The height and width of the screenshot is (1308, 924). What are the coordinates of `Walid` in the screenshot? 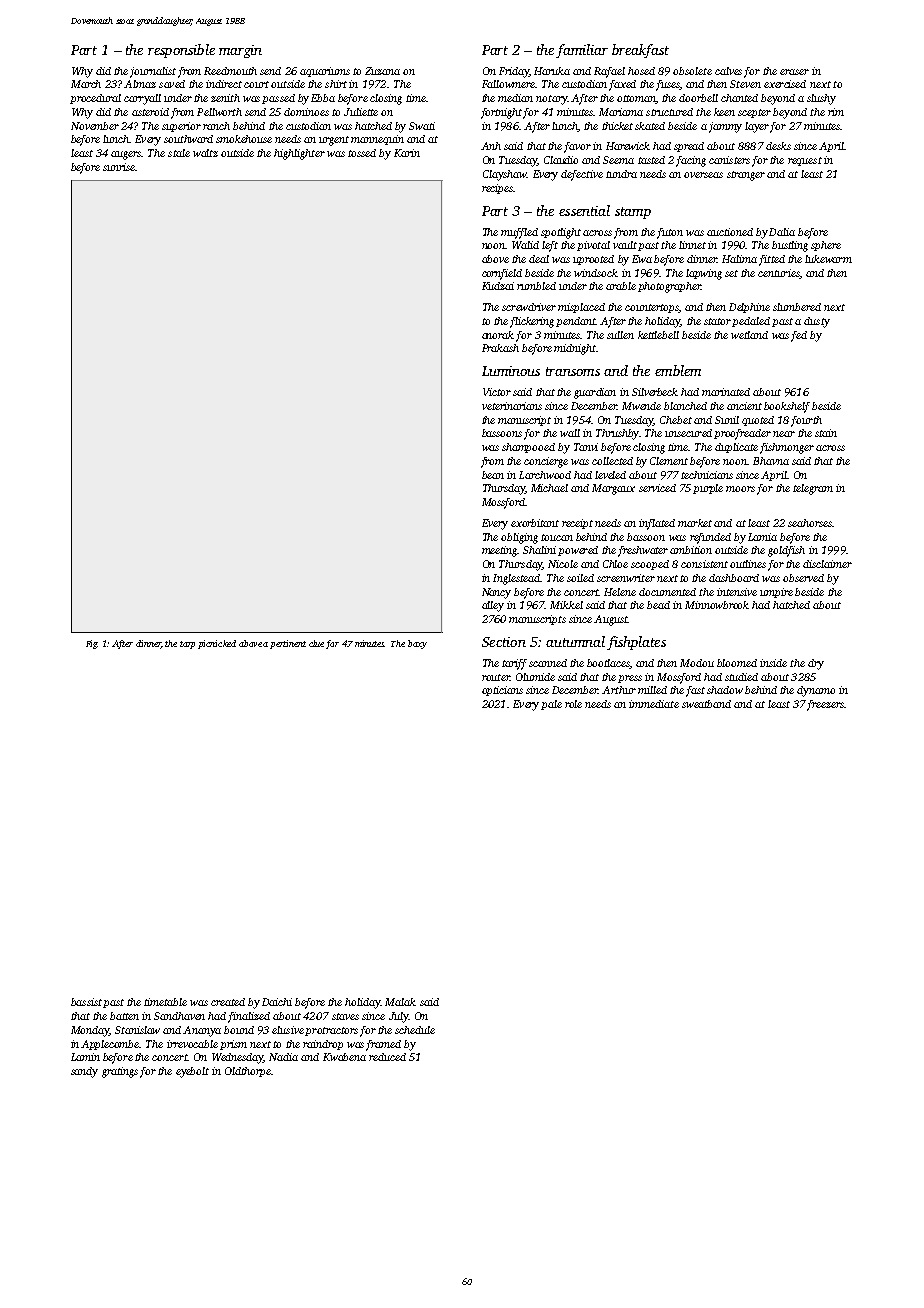 It's located at (525, 245).
